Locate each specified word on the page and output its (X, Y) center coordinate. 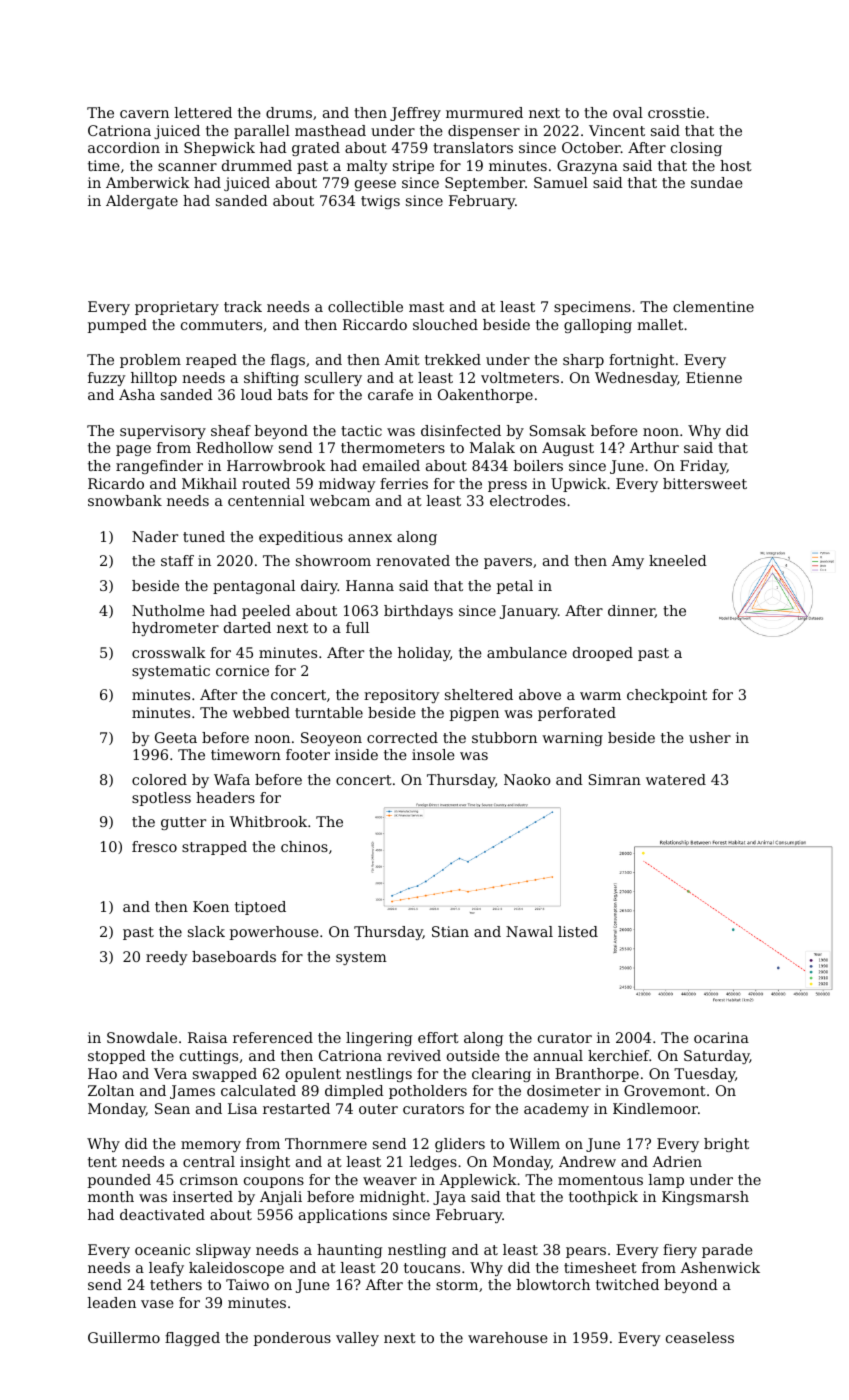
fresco (154, 846)
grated (316, 149)
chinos (304, 846)
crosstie (676, 112)
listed (578, 931)
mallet (660, 324)
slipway (223, 1251)
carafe (390, 394)
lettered (203, 112)
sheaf (231, 430)
